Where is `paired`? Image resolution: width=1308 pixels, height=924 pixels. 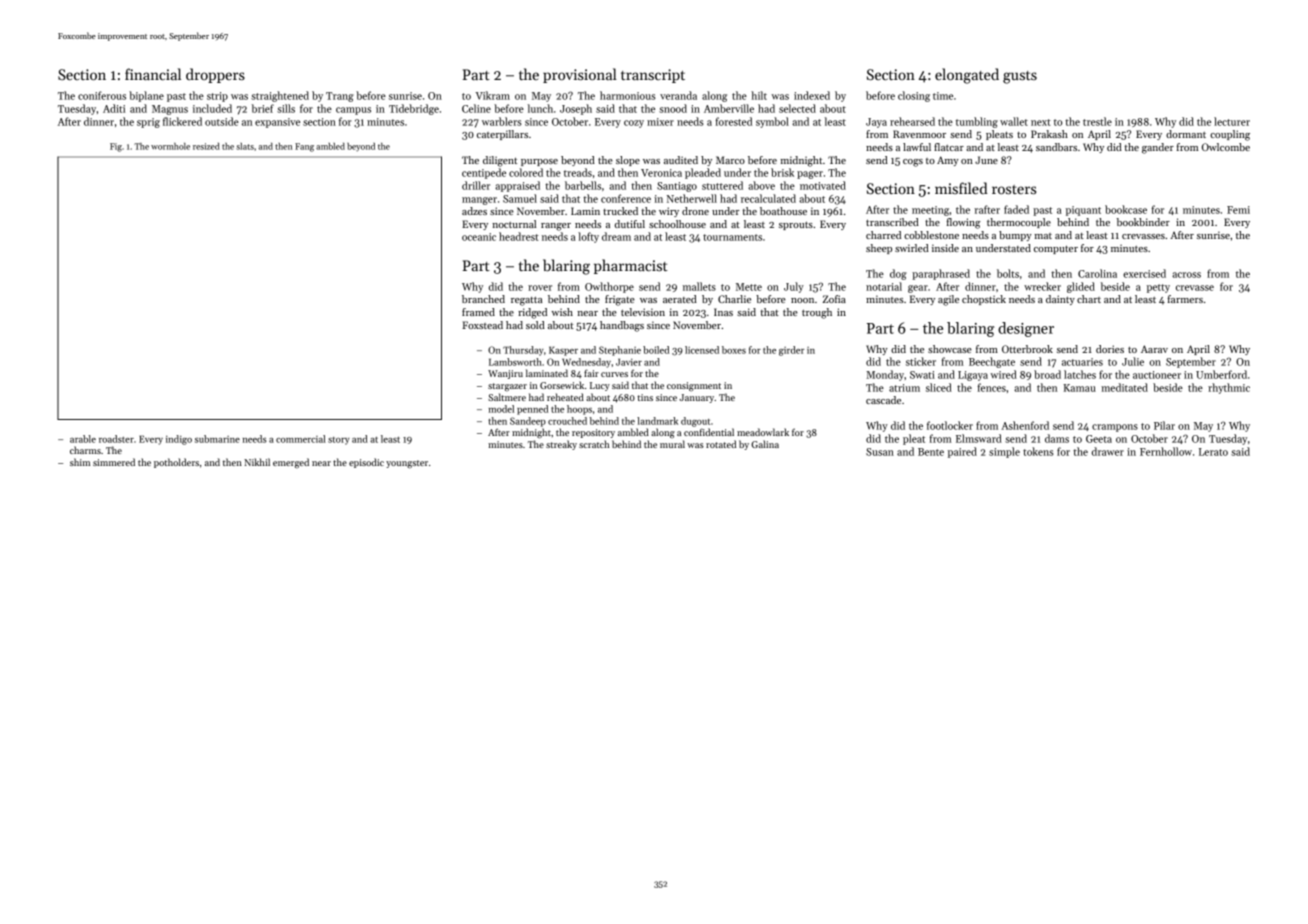 paired is located at coordinates (962, 452).
